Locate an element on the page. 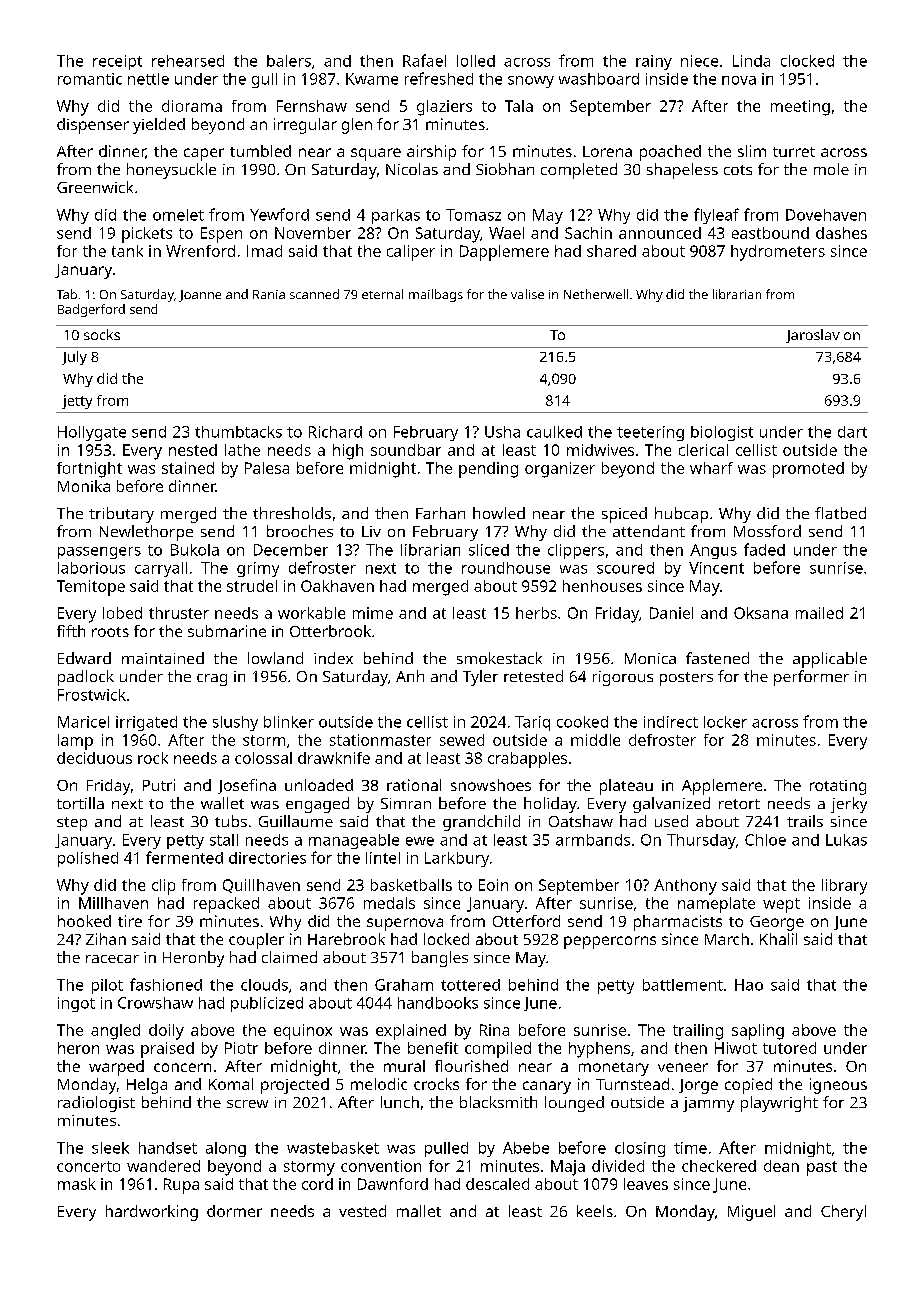 This image has height=1314, width=924. completed is located at coordinates (579, 171).
